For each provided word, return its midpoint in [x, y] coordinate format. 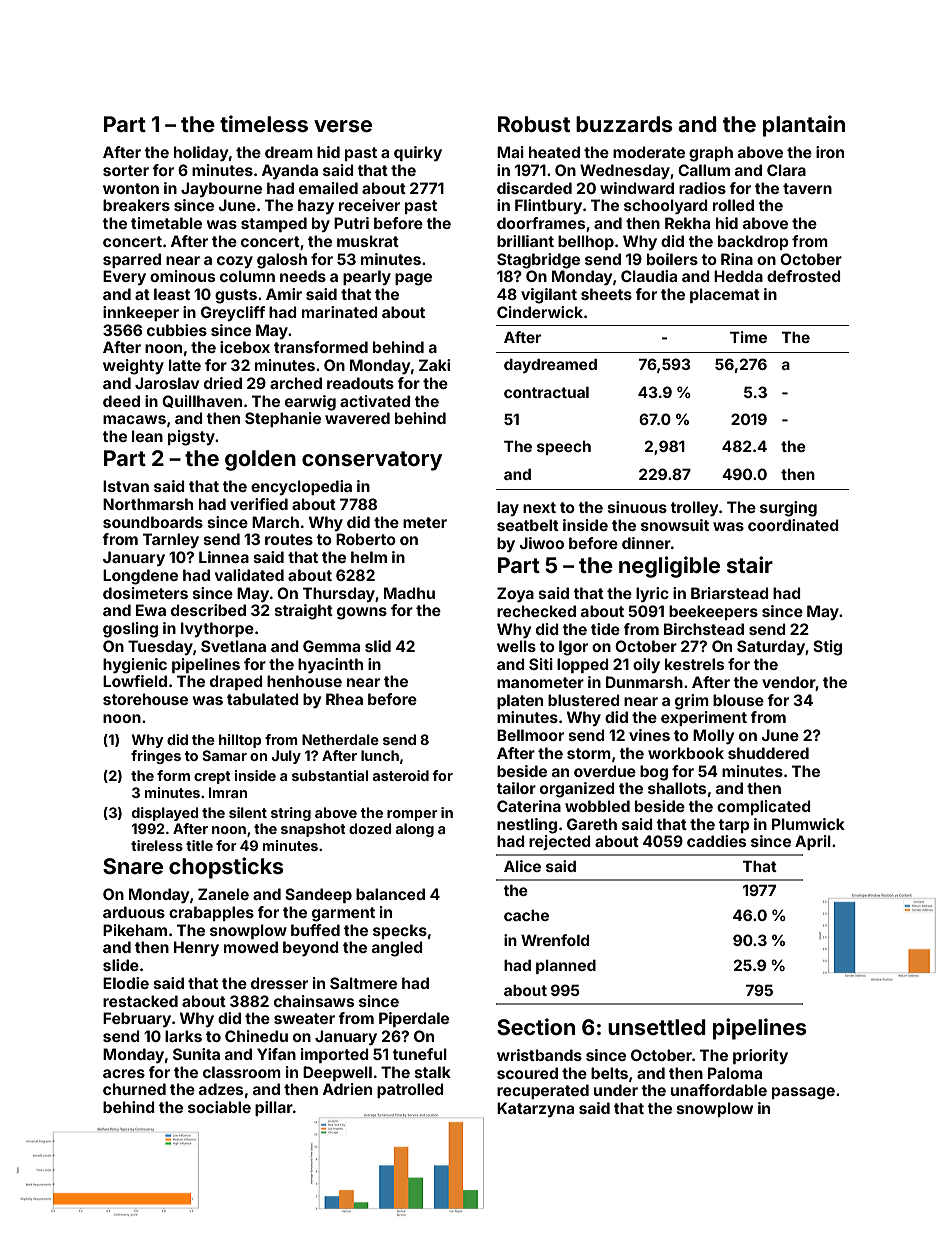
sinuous [637, 507]
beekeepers [713, 612]
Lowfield [135, 681]
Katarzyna [535, 1109]
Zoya [515, 594]
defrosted [804, 276]
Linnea [224, 557]
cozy [235, 262]
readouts [360, 383]
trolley [694, 508]
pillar [274, 1108]
